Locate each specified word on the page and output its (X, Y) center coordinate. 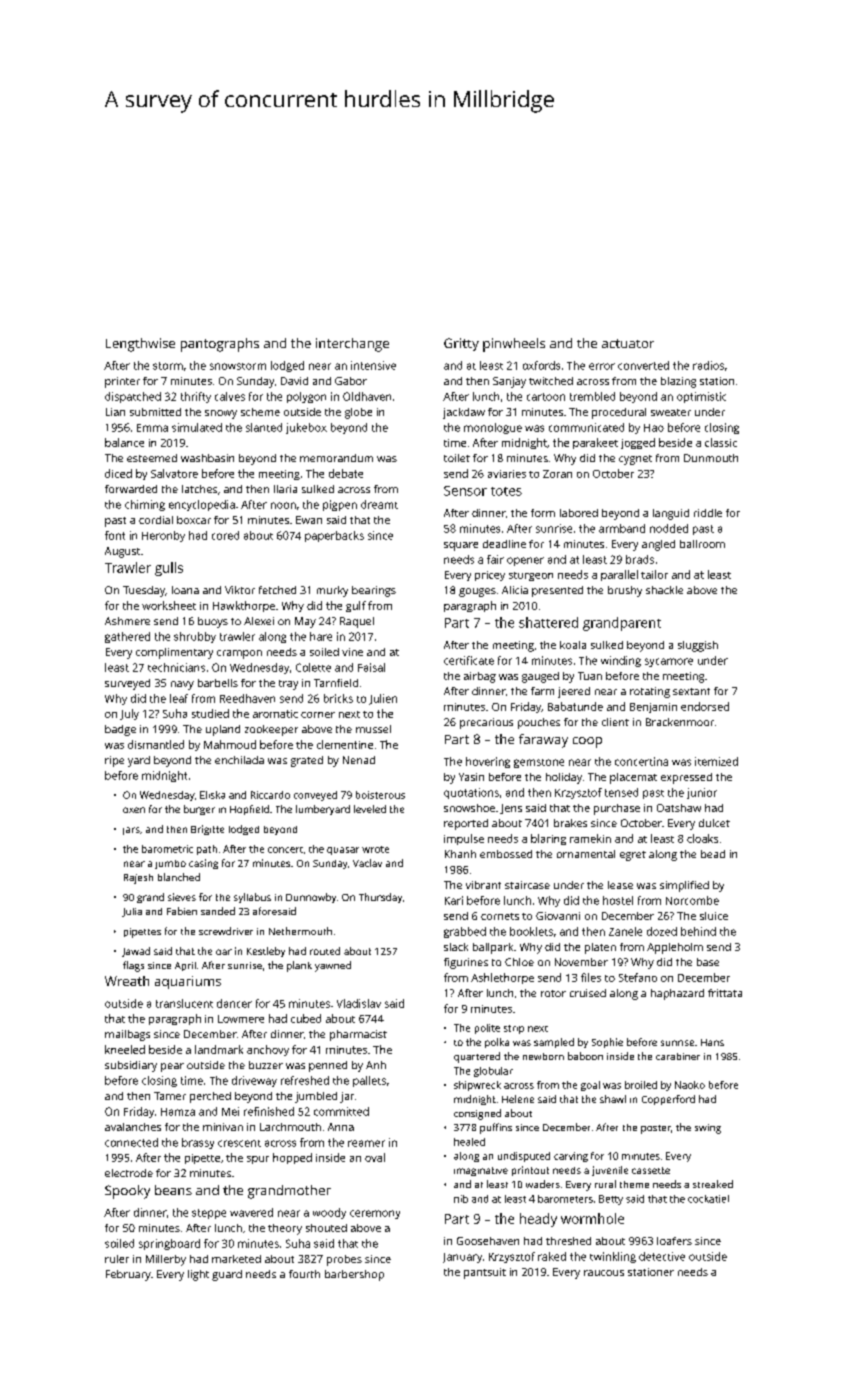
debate (346, 473)
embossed (506, 854)
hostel (618, 900)
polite (487, 1029)
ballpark (493, 948)
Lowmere (241, 1019)
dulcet (714, 823)
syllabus (252, 898)
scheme (260, 412)
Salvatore (174, 473)
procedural (619, 413)
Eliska (212, 795)
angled (658, 545)
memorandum (336, 458)
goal (590, 1086)
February (128, 1275)
